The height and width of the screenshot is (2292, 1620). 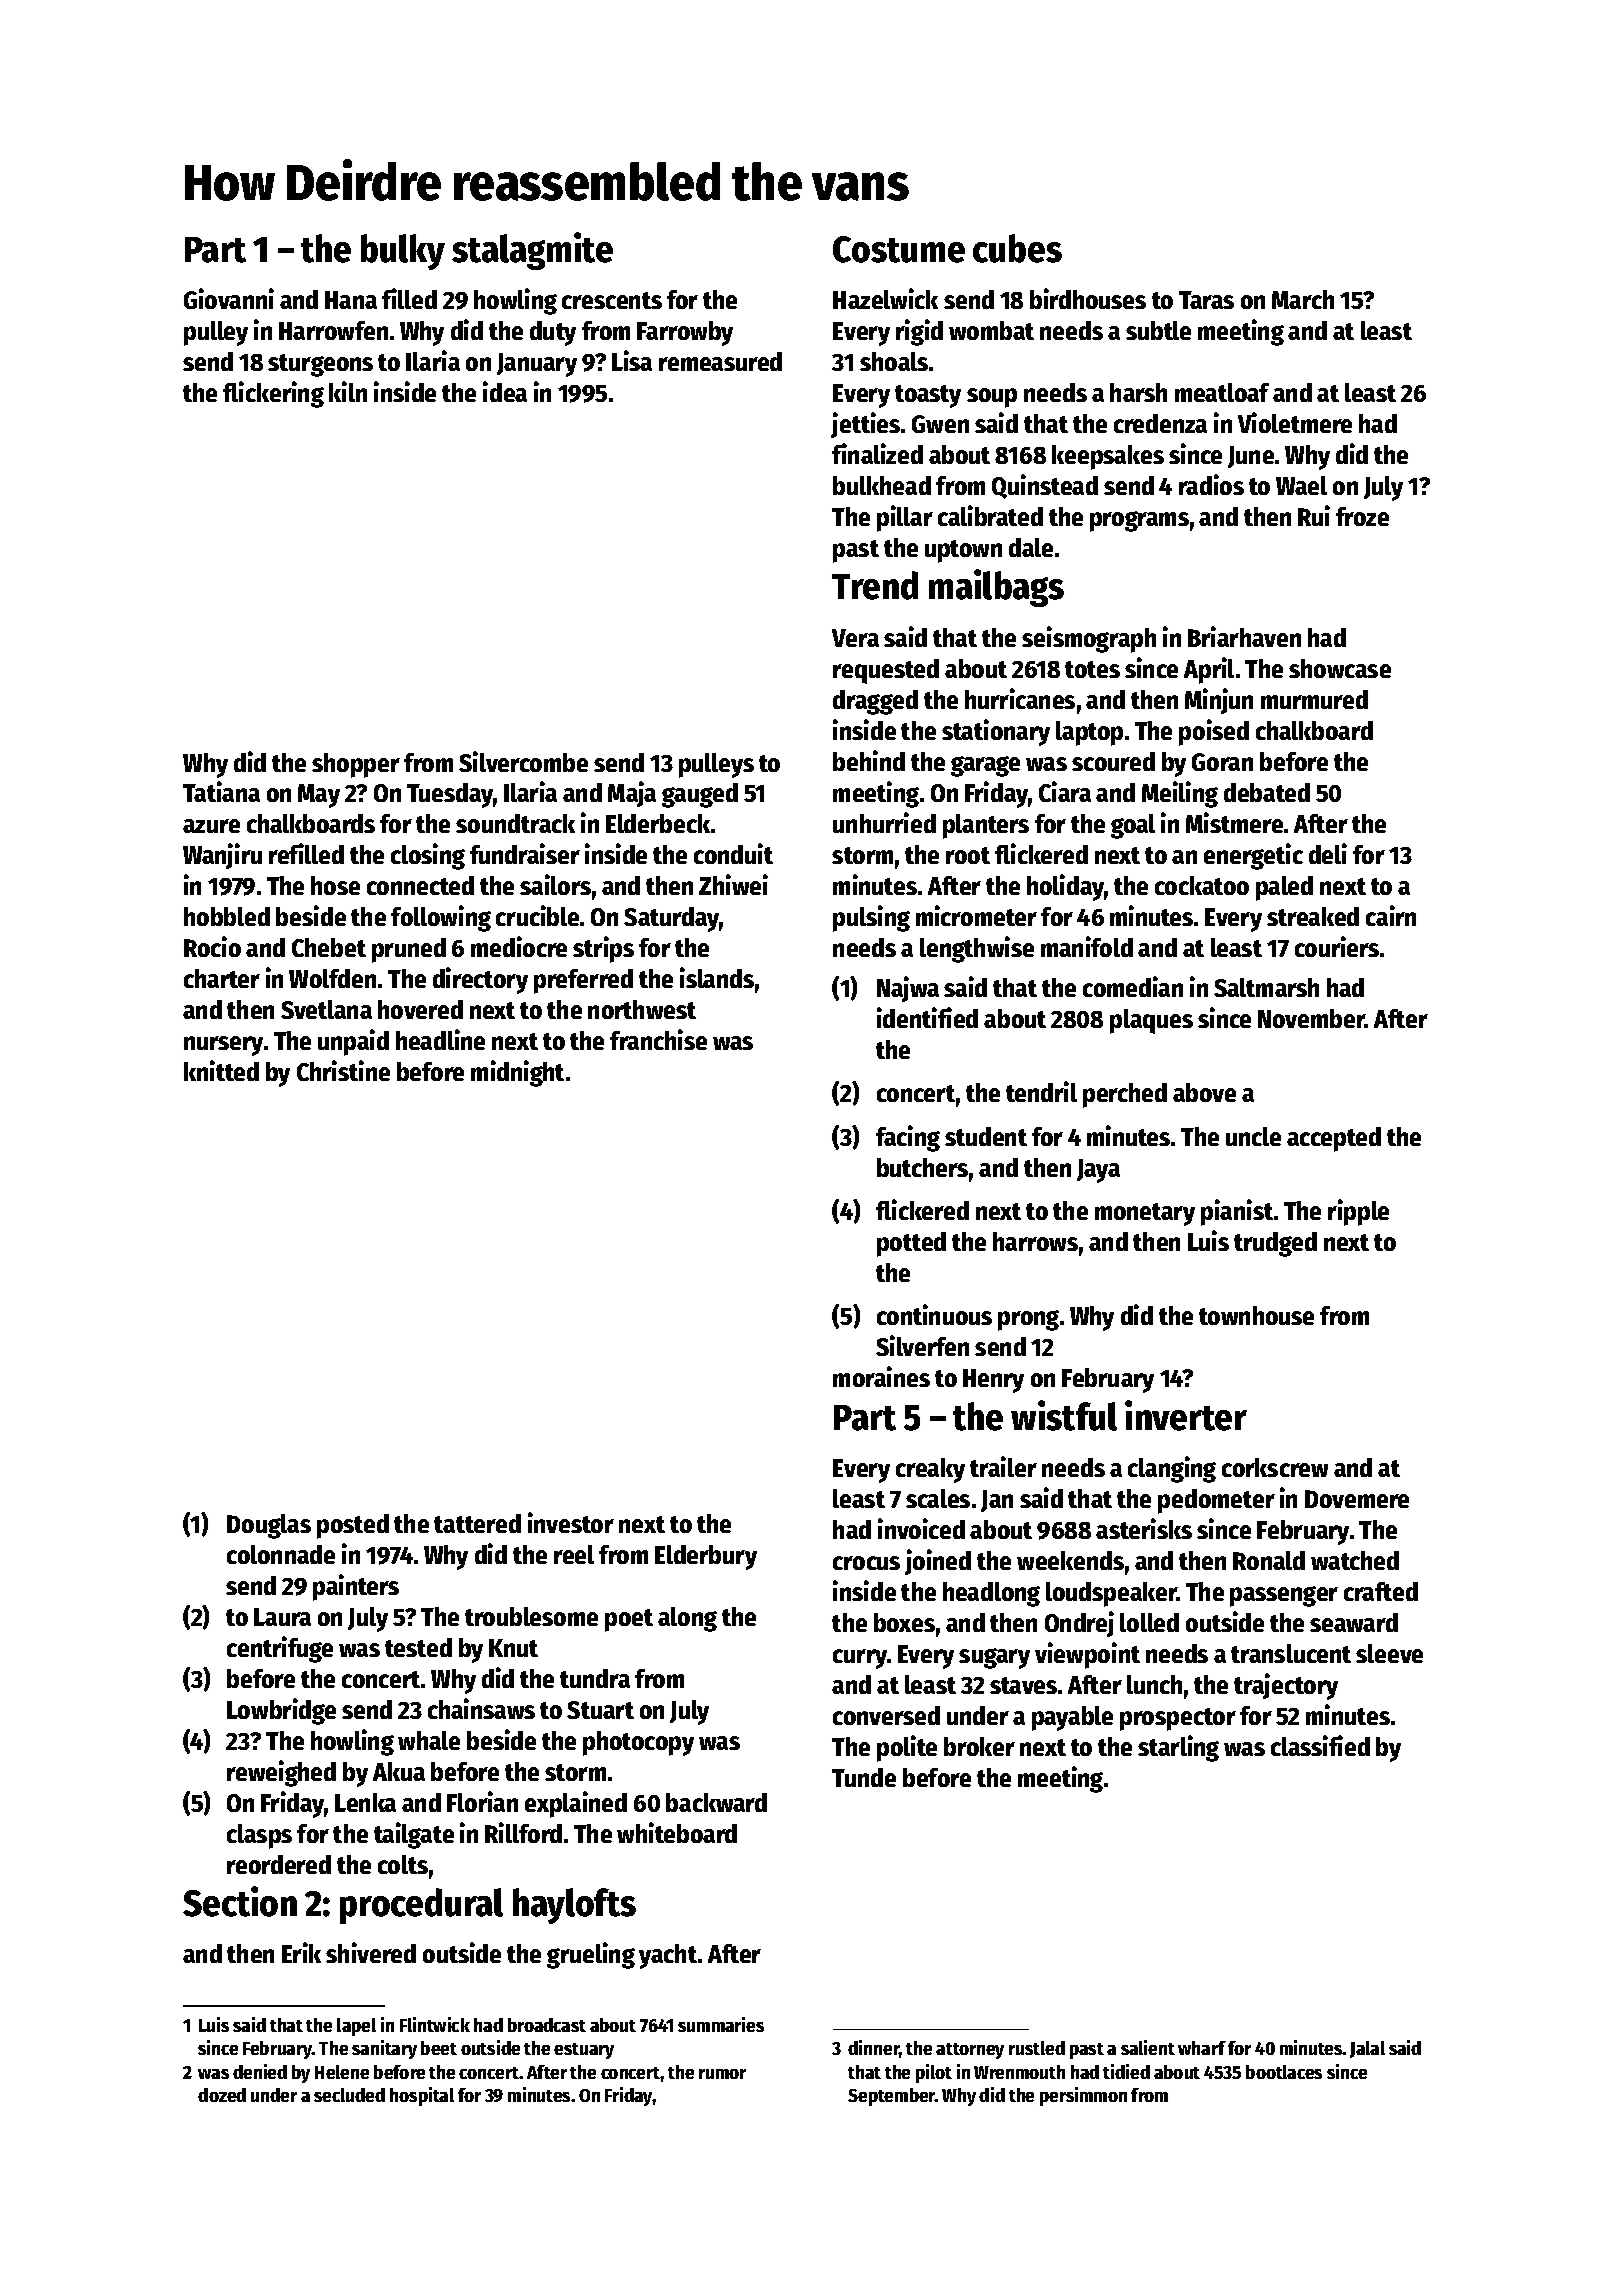 I want to click on Najwa, so click(x=908, y=989).
